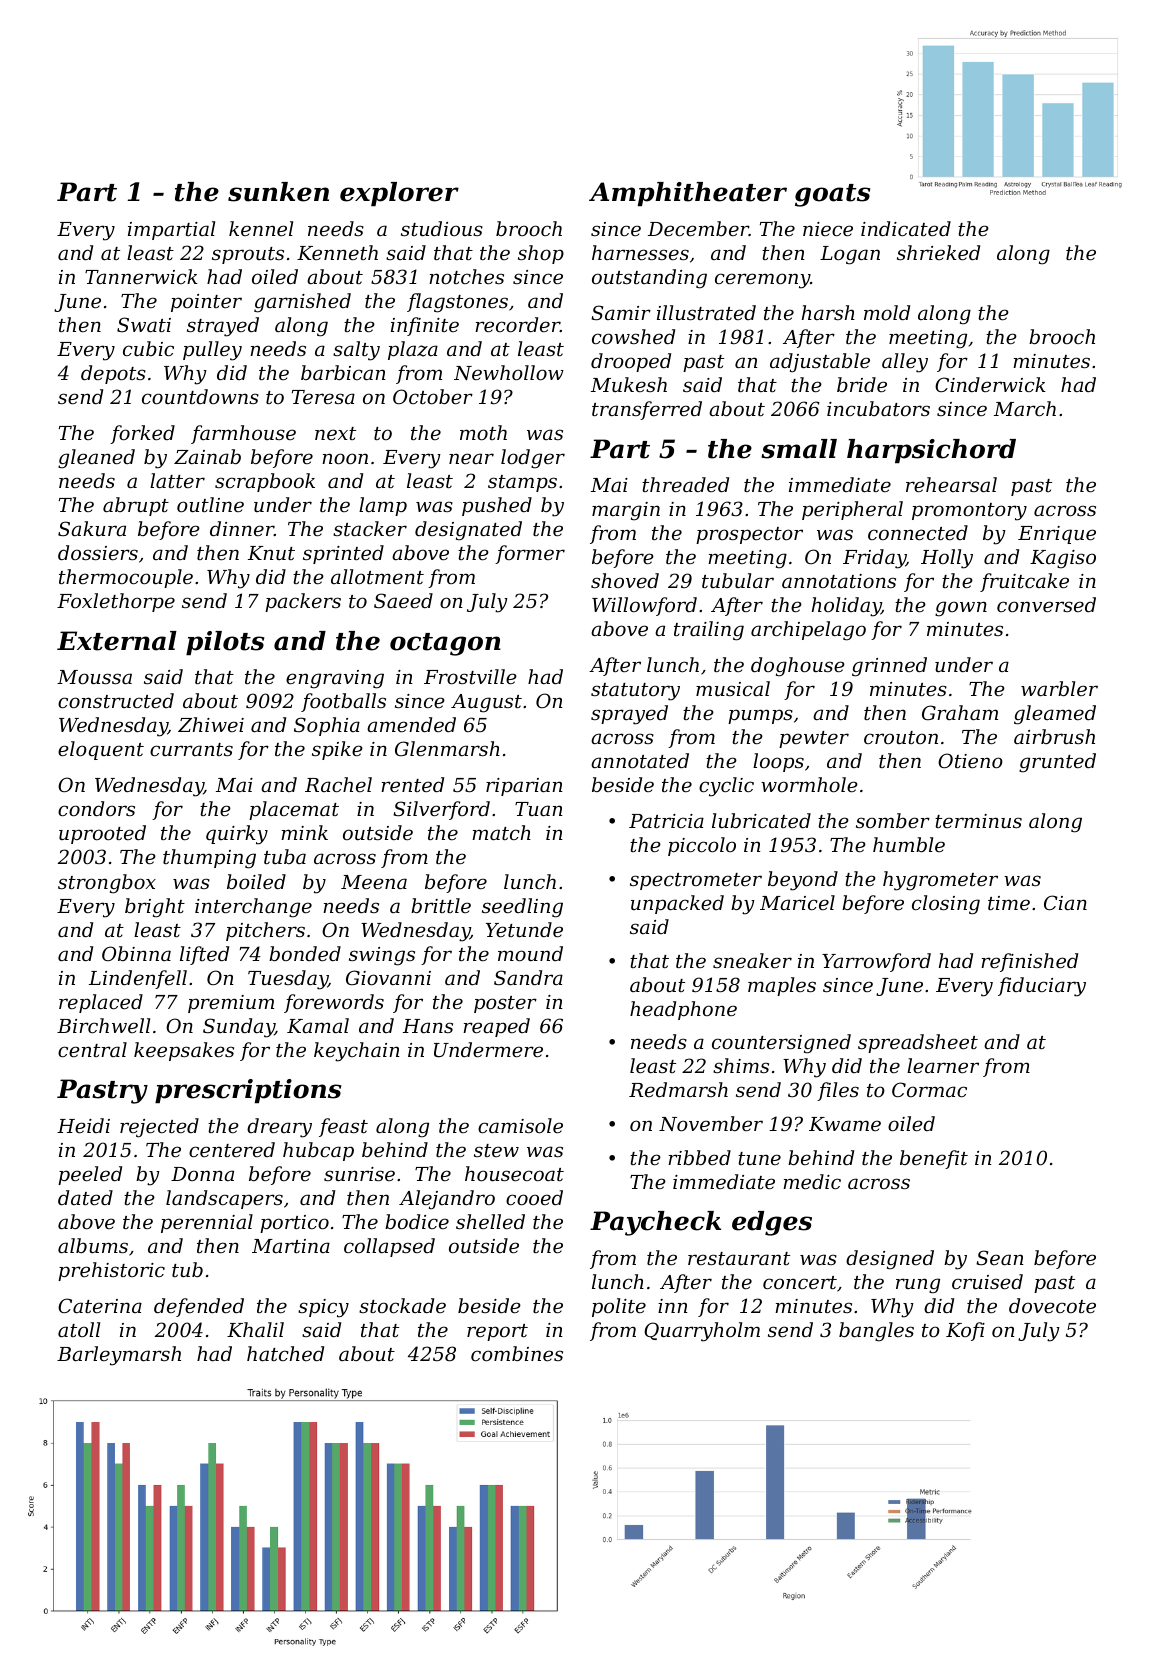  Describe the element at coordinates (938, 252) in the image. I see `shrieked` at that location.
